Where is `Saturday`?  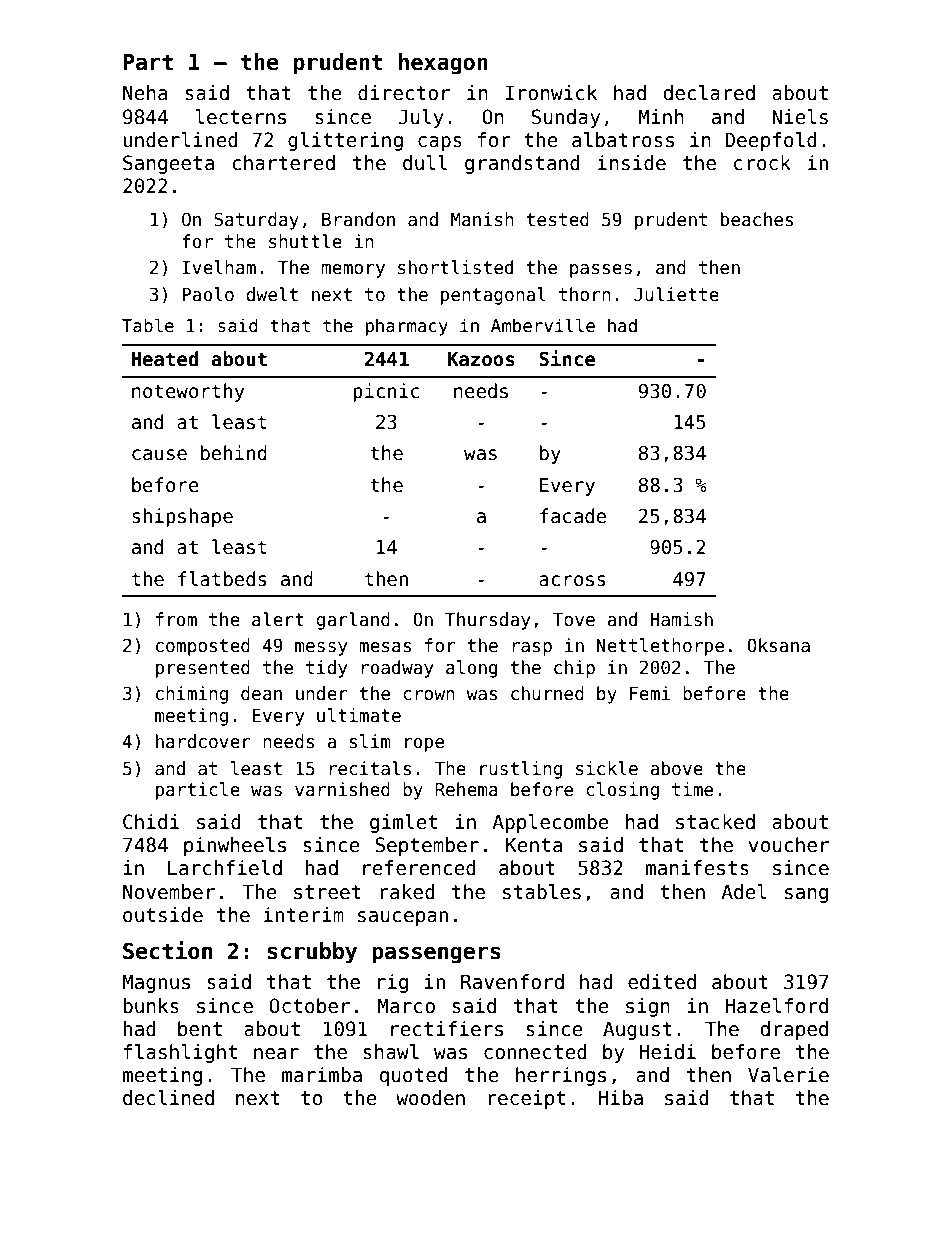 Saturday is located at coordinates (256, 221).
